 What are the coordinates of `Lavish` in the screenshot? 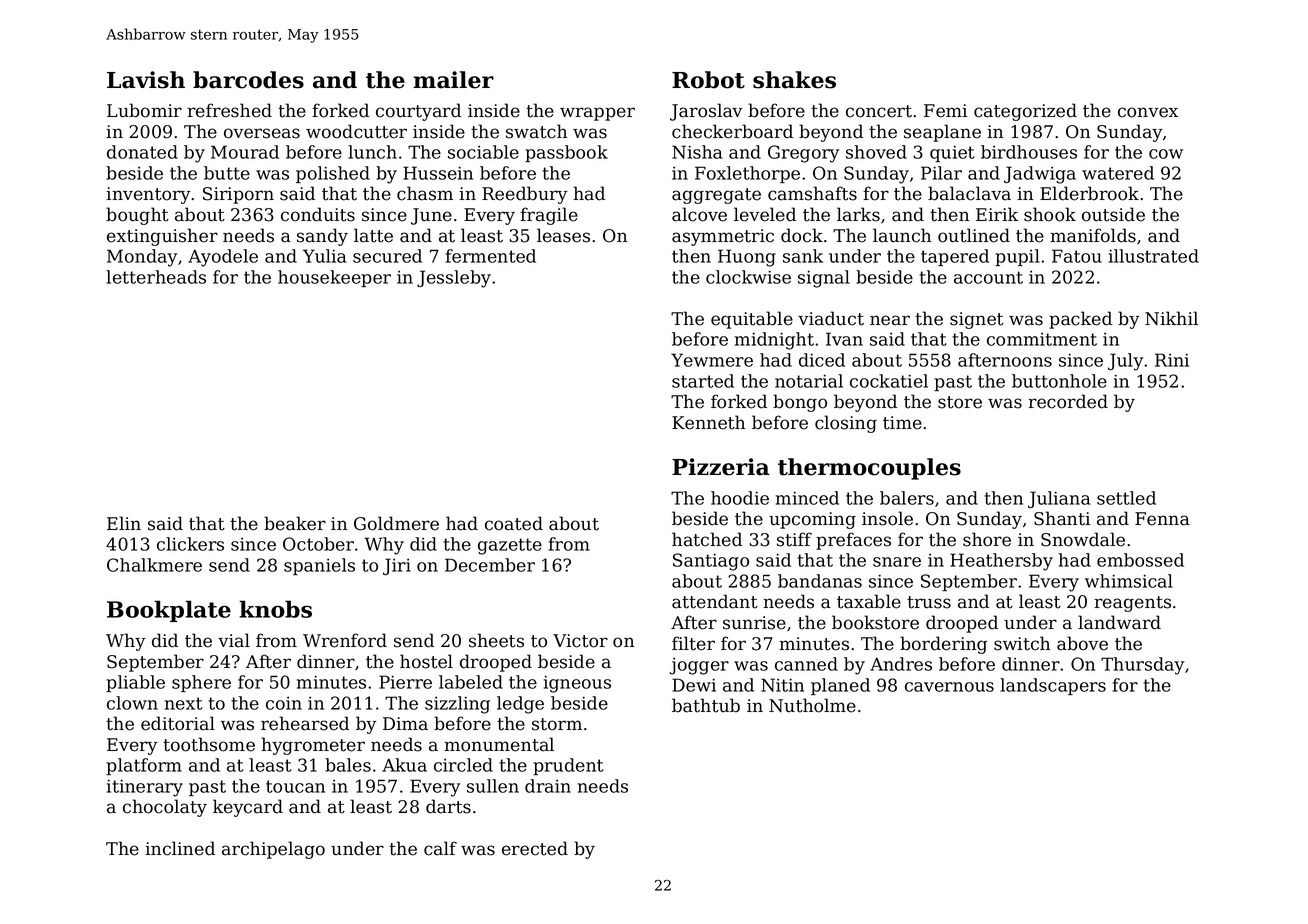 It's located at (146, 80).
